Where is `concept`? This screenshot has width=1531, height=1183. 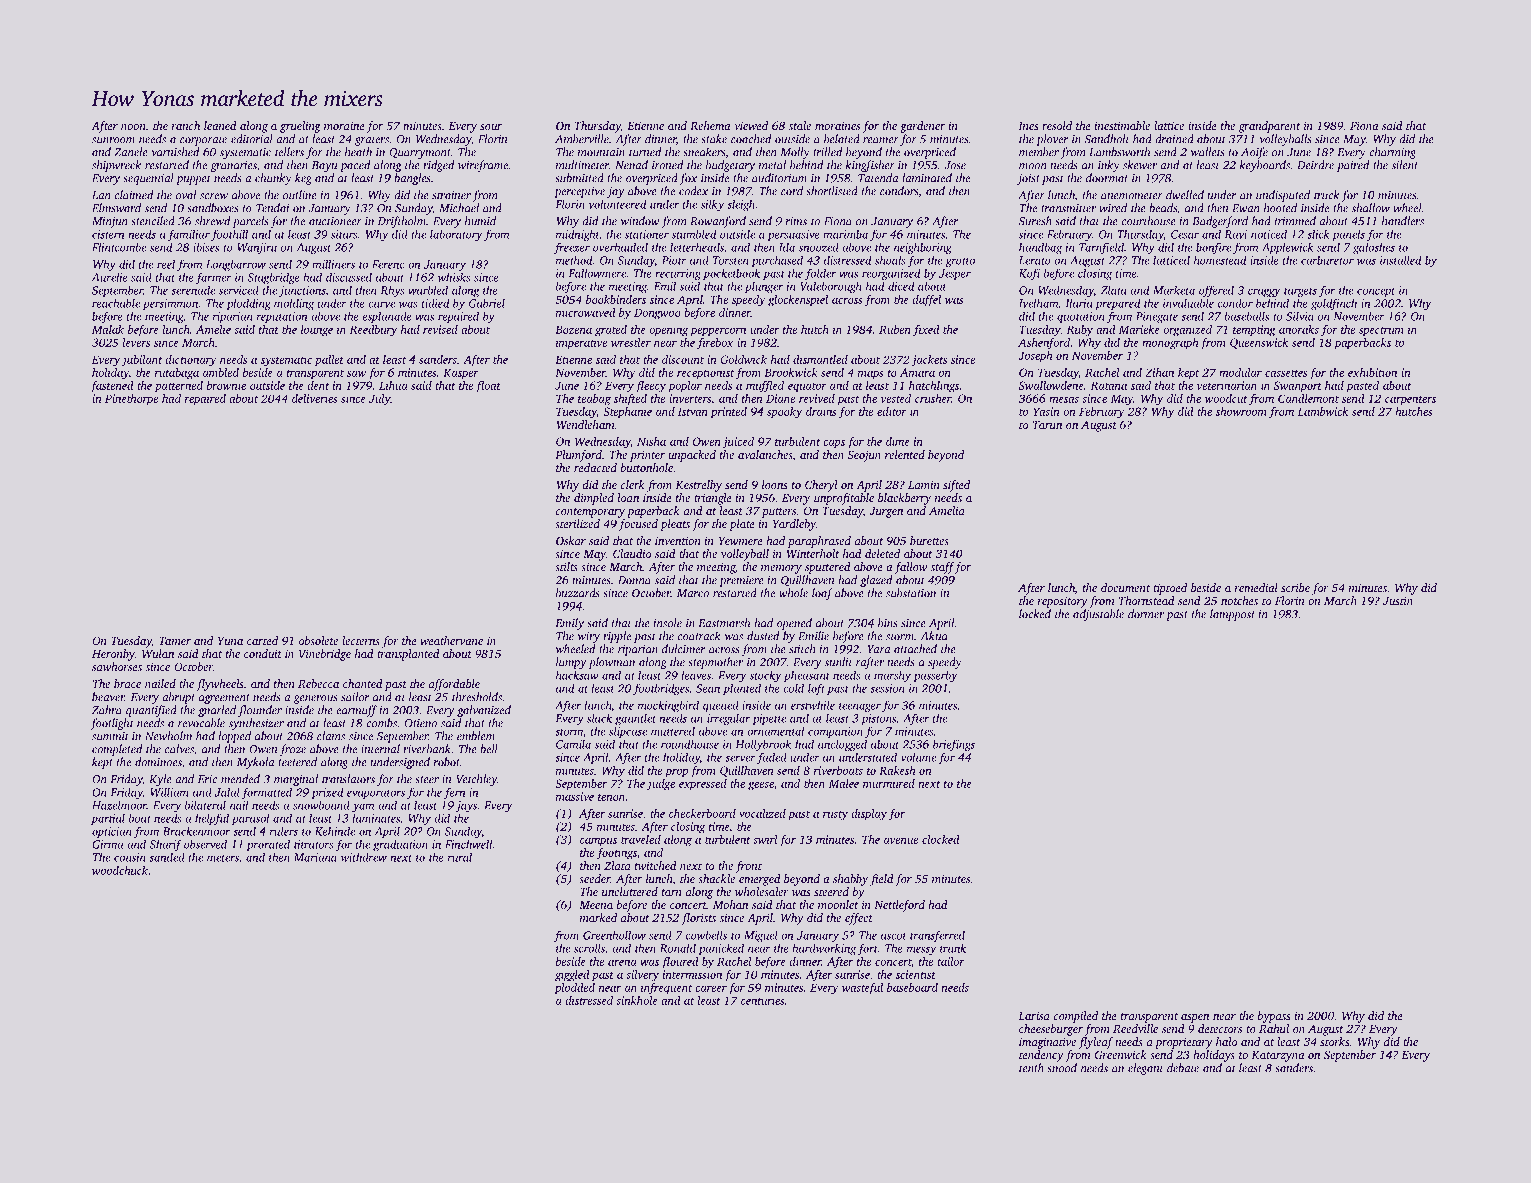 concept is located at coordinates (1376, 292).
